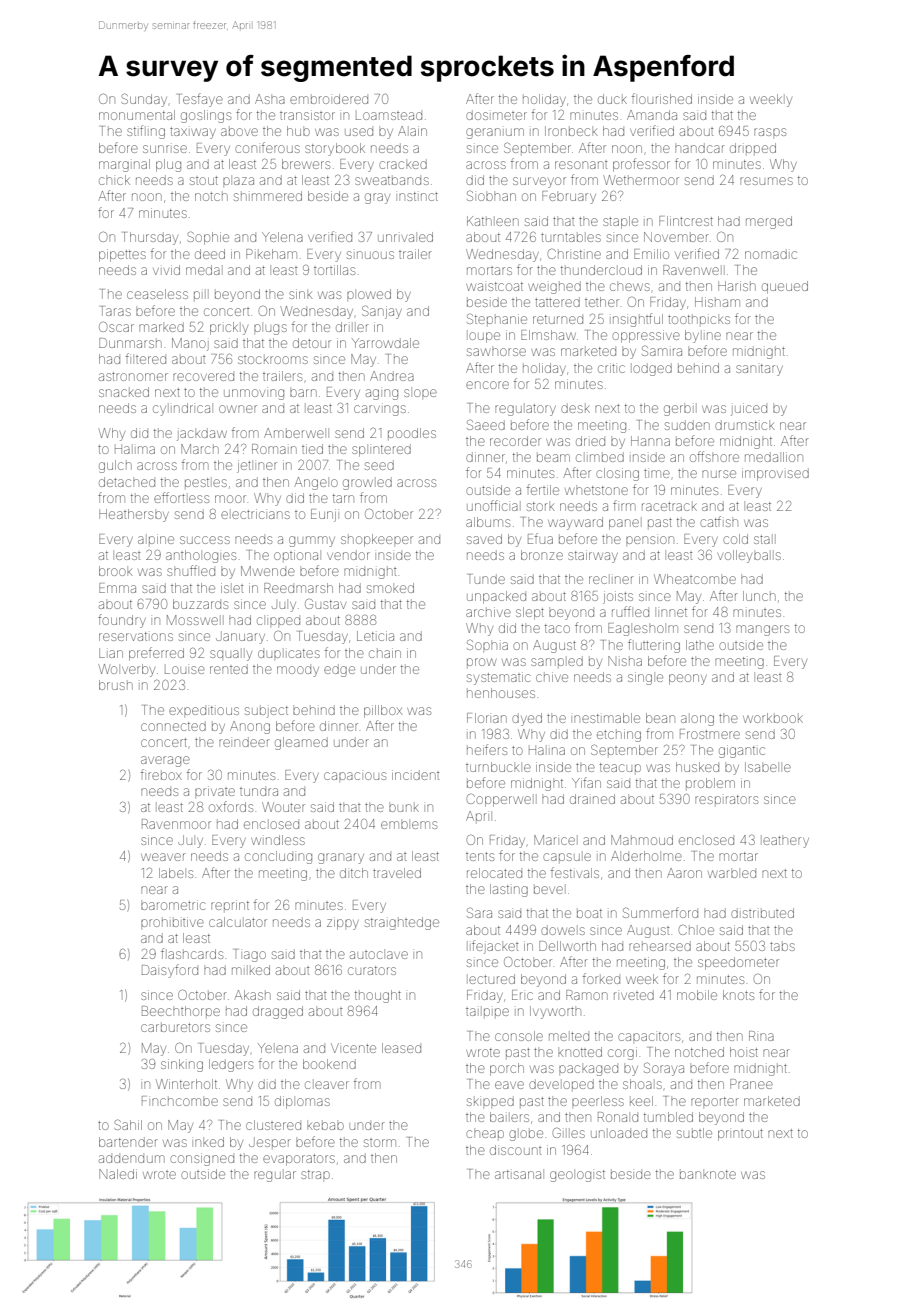  Describe the element at coordinates (515, 441) in the screenshot. I see `recorder` at that location.
